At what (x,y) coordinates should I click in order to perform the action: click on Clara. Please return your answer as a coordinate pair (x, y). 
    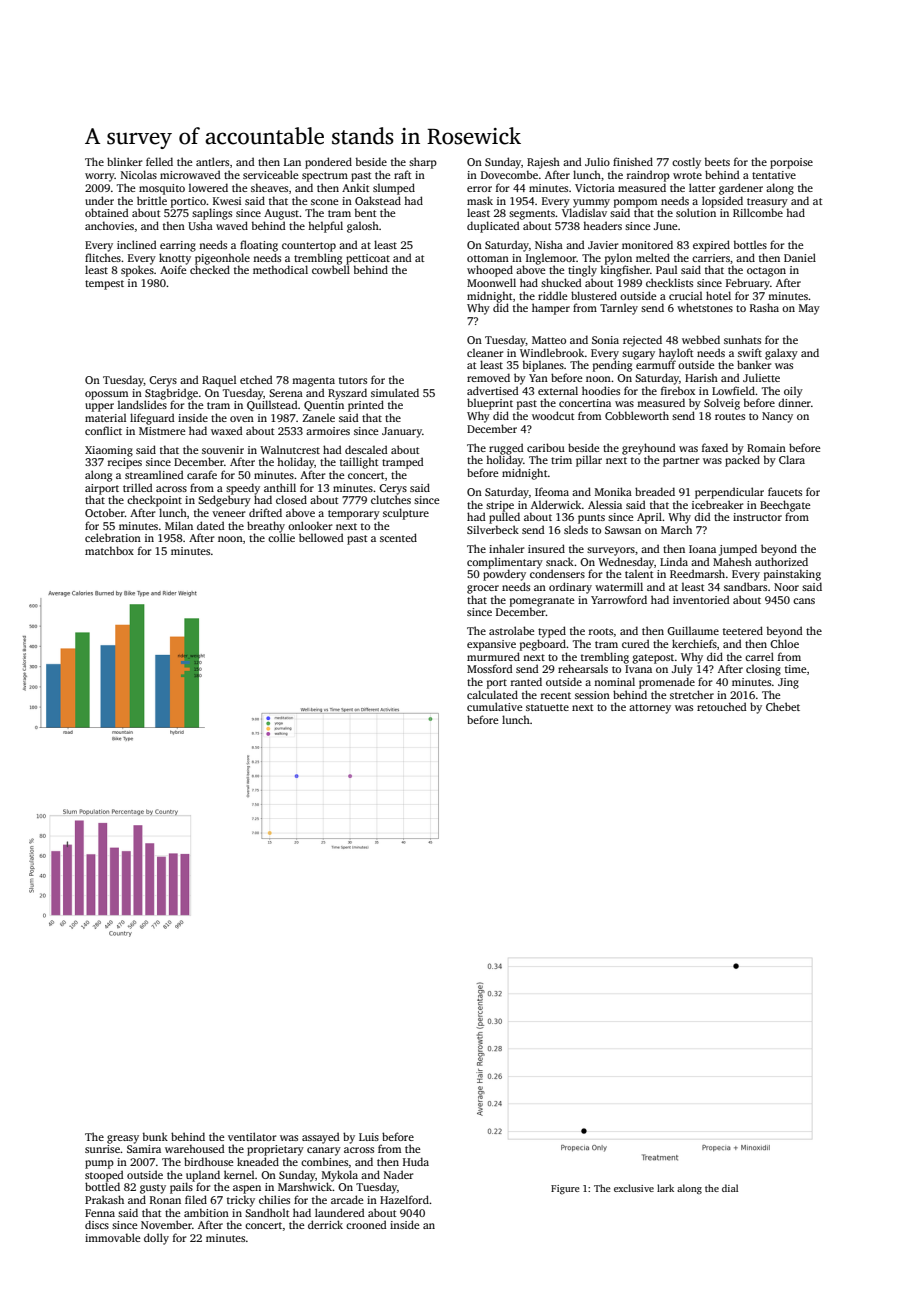
    Looking at the image, I should click on (792, 459).
